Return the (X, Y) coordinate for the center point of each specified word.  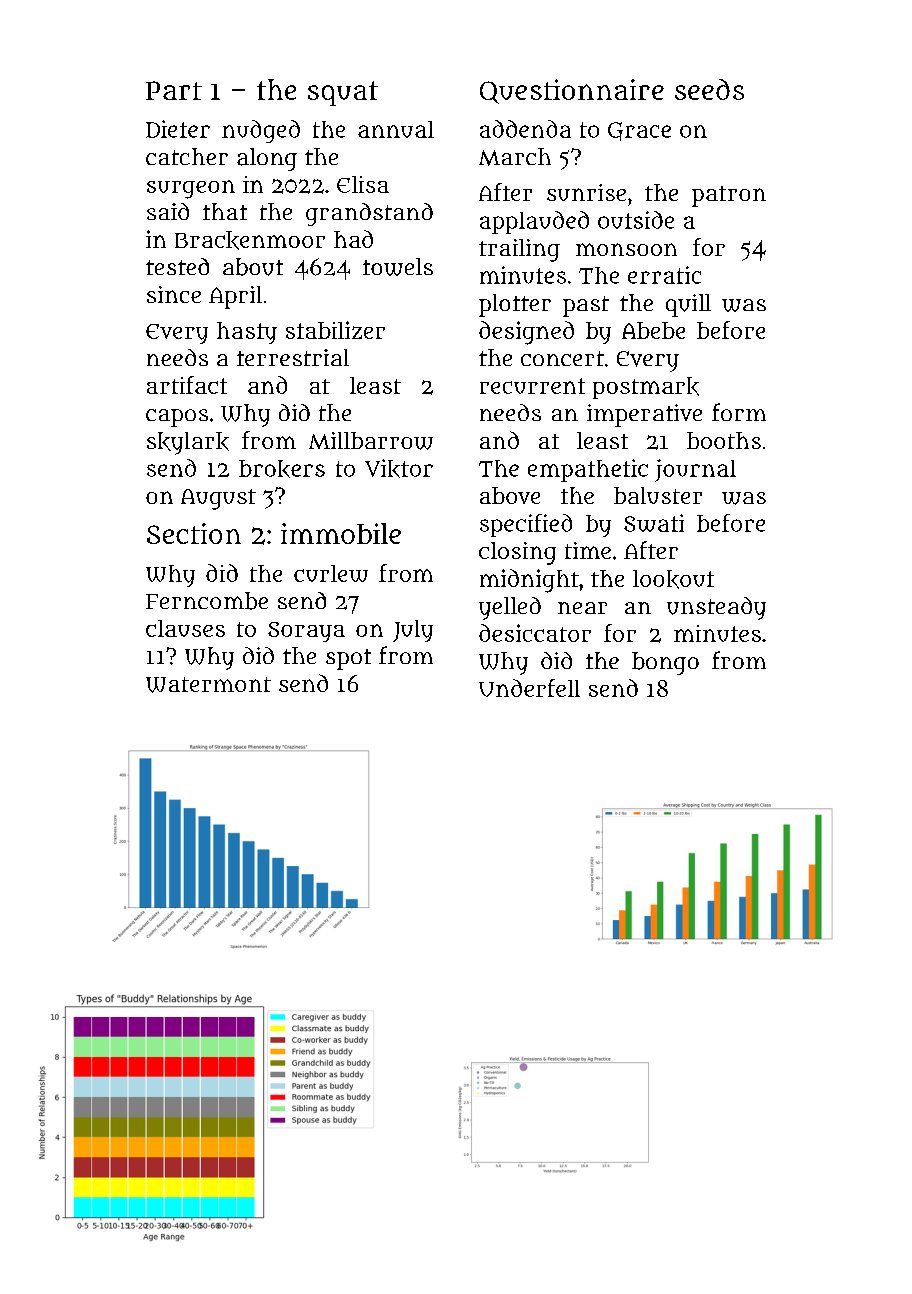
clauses (185, 628)
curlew (331, 573)
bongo (665, 663)
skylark (188, 443)
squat (343, 93)
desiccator (535, 633)
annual (396, 129)
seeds (709, 89)
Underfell (529, 688)
